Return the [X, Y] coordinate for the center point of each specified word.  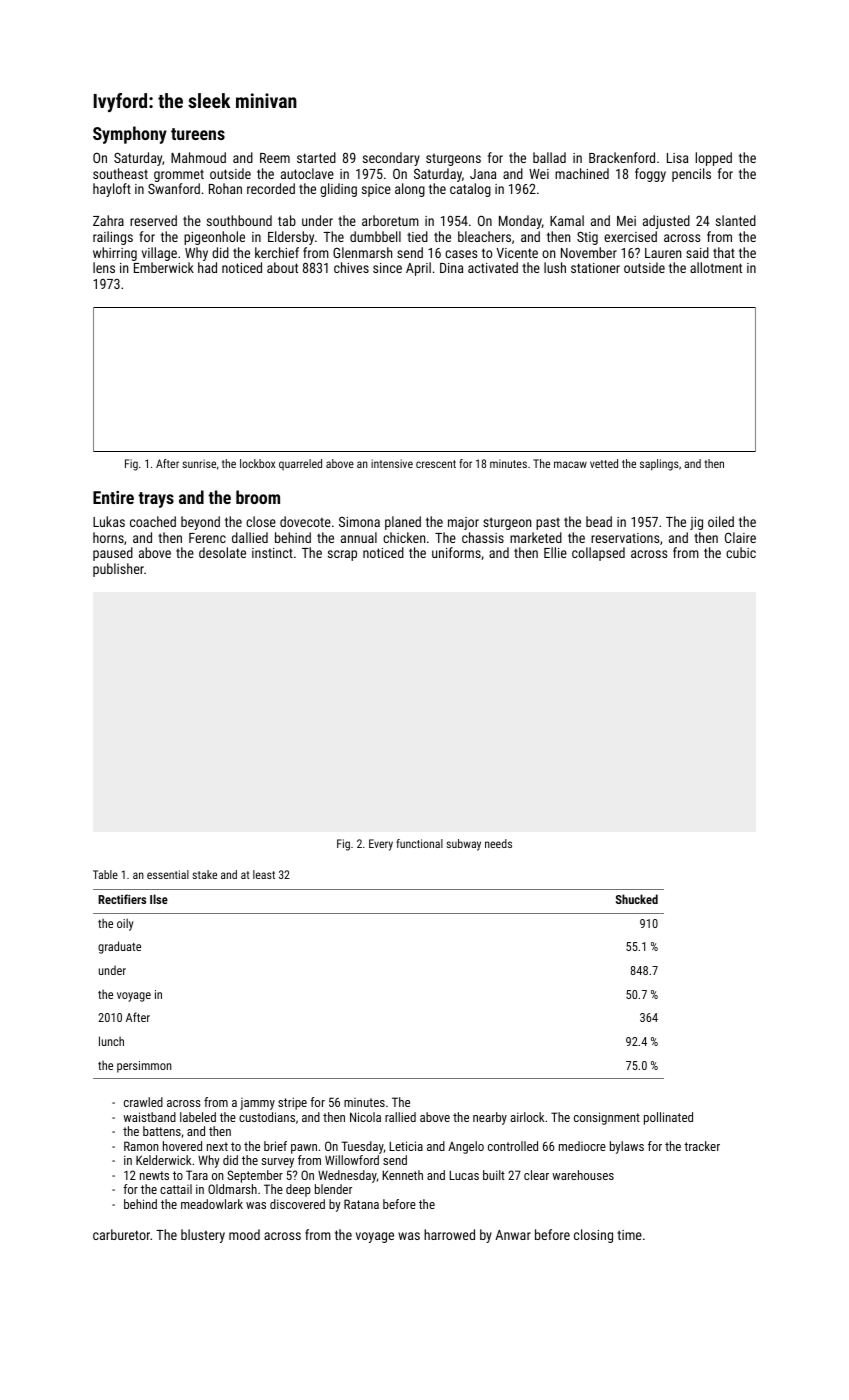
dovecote [305, 521]
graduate [119, 947]
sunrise [199, 463]
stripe [292, 1103]
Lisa [677, 158]
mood [244, 1234]
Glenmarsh [362, 252]
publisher [118, 570]
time [629, 1235]
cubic [741, 552]
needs [498, 843]
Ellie [555, 552]
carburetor [121, 1234]
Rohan [225, 188]
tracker [702, 1146]
